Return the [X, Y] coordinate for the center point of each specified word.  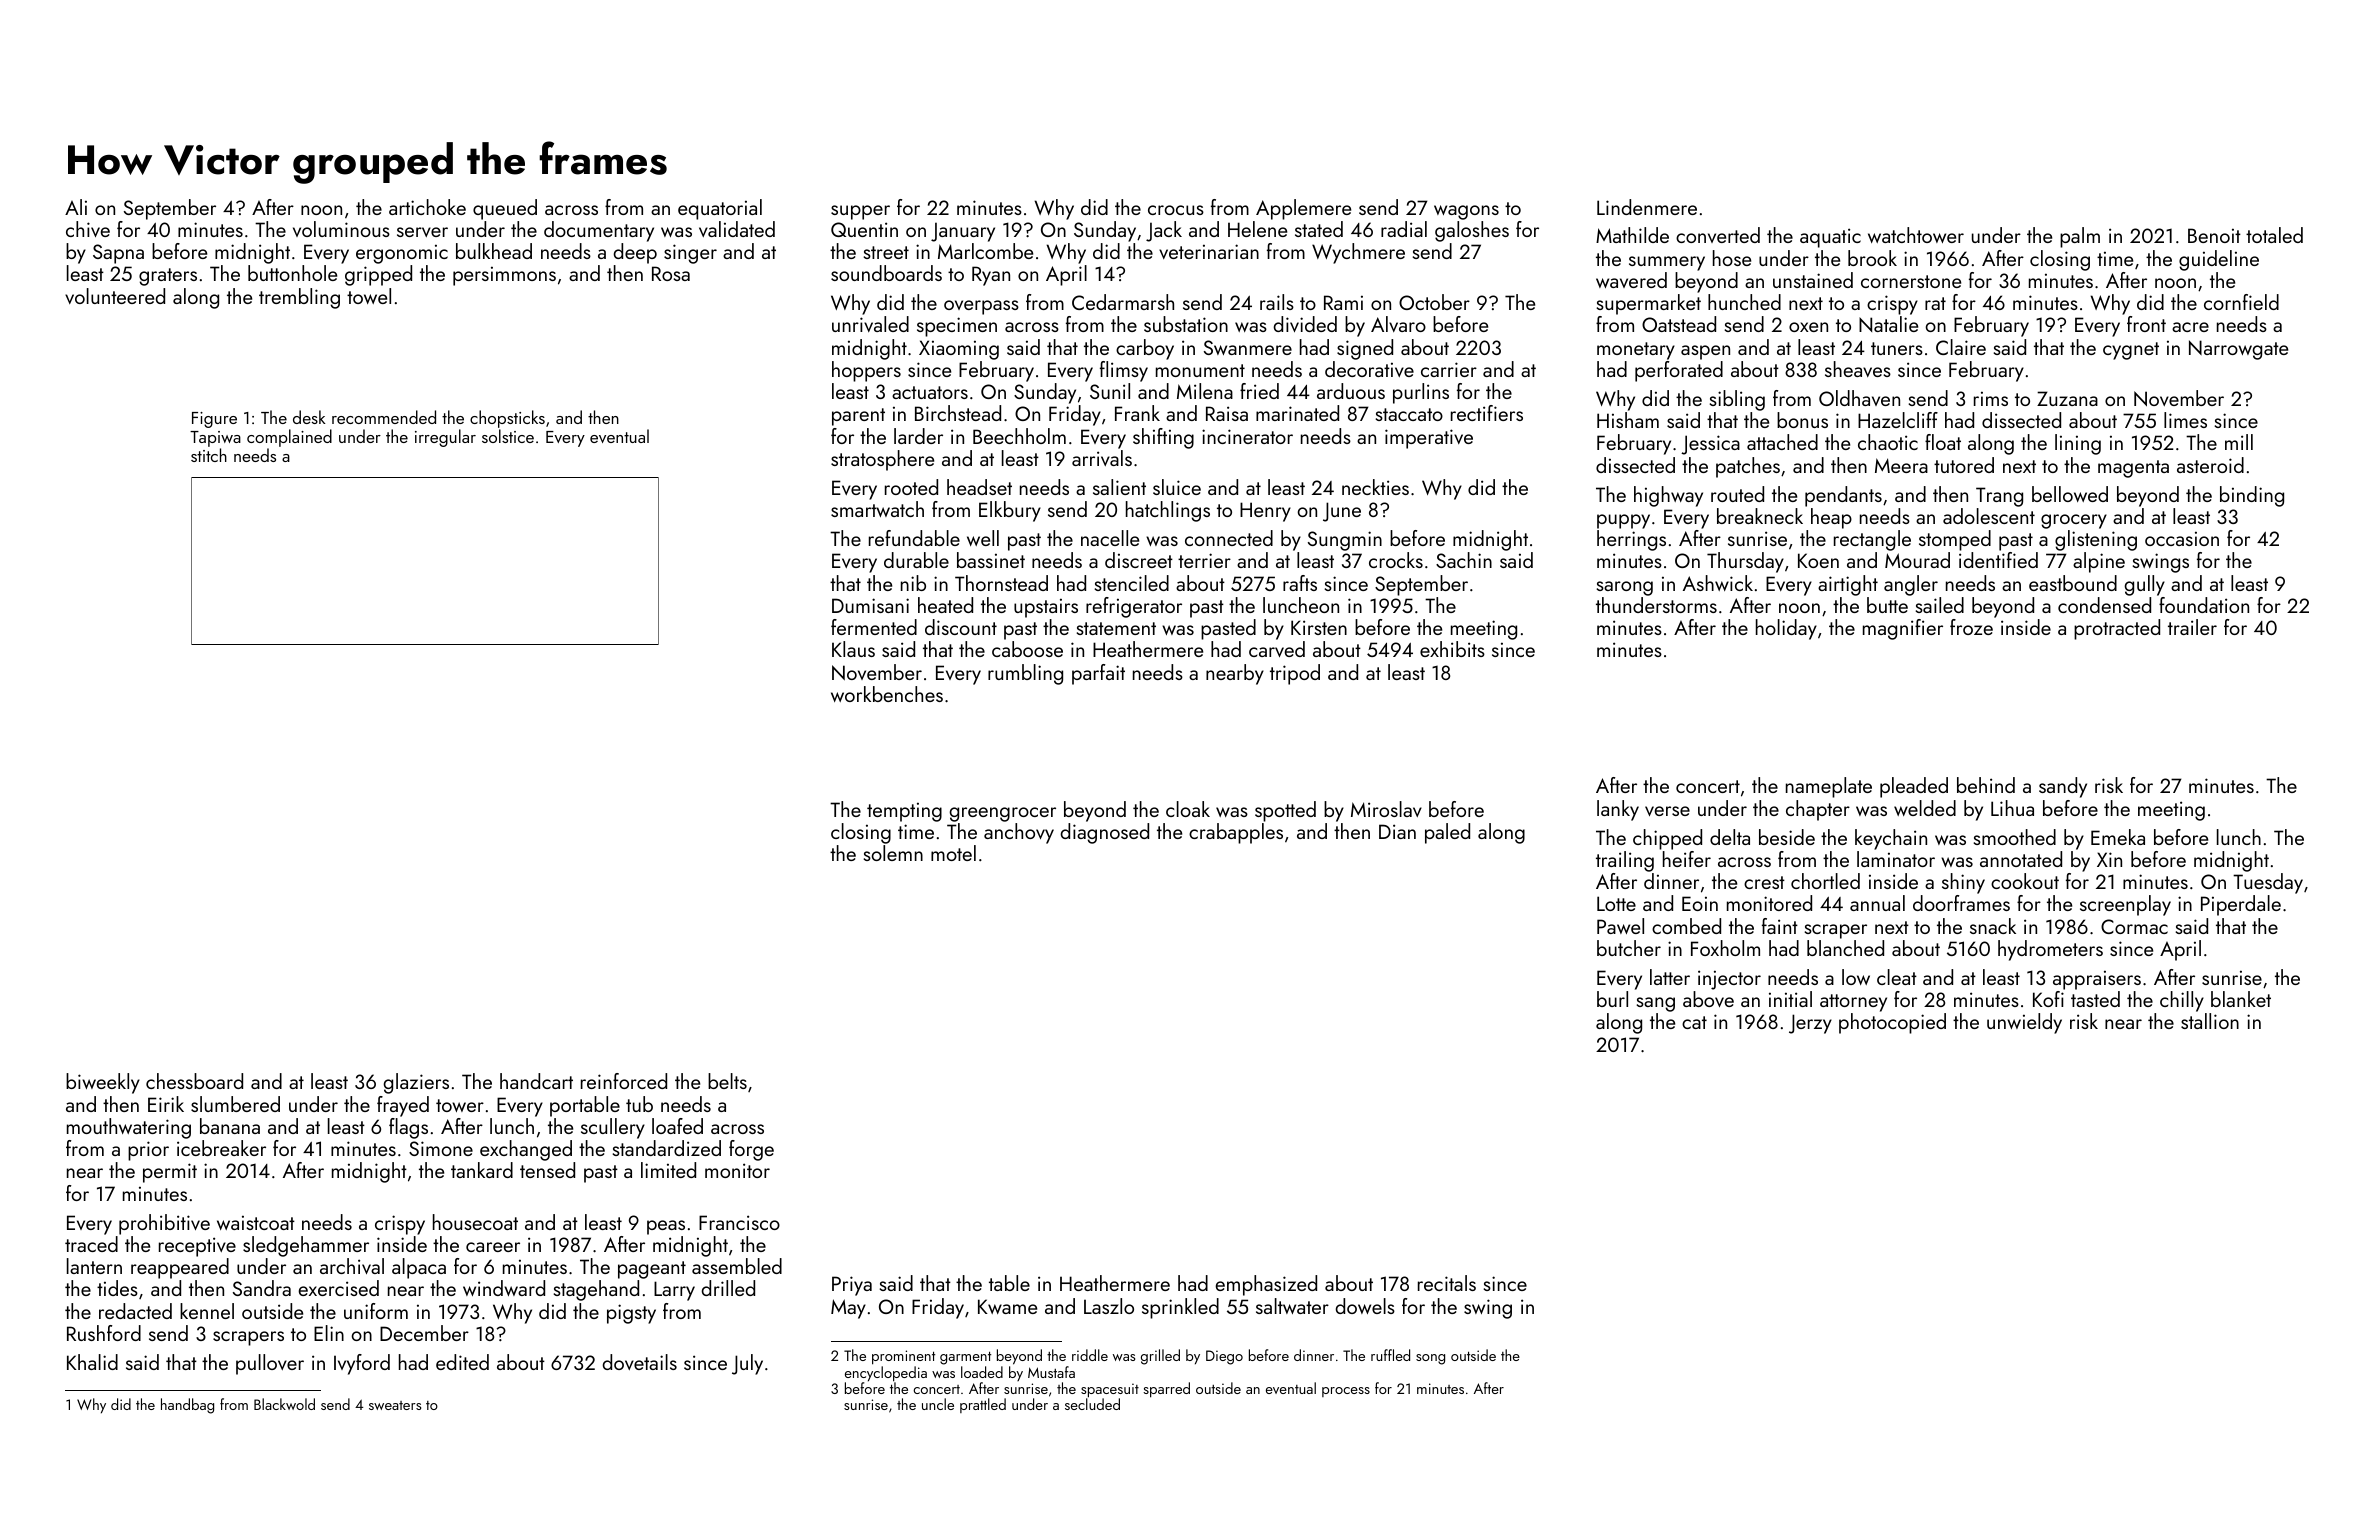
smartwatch [877, 509]
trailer [2192, 627]
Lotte [1616, 903]
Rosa [671, 273]
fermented [874, 627]
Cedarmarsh [1123, 302]
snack [1993, 926]
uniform [376, 1311]
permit [170, 1173]
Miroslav [1386, 809]
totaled [2274, 235]
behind [1986, 785]
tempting [904, 812]
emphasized [1266, 1285]
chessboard [194, 1081]
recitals [1447, 1283]
